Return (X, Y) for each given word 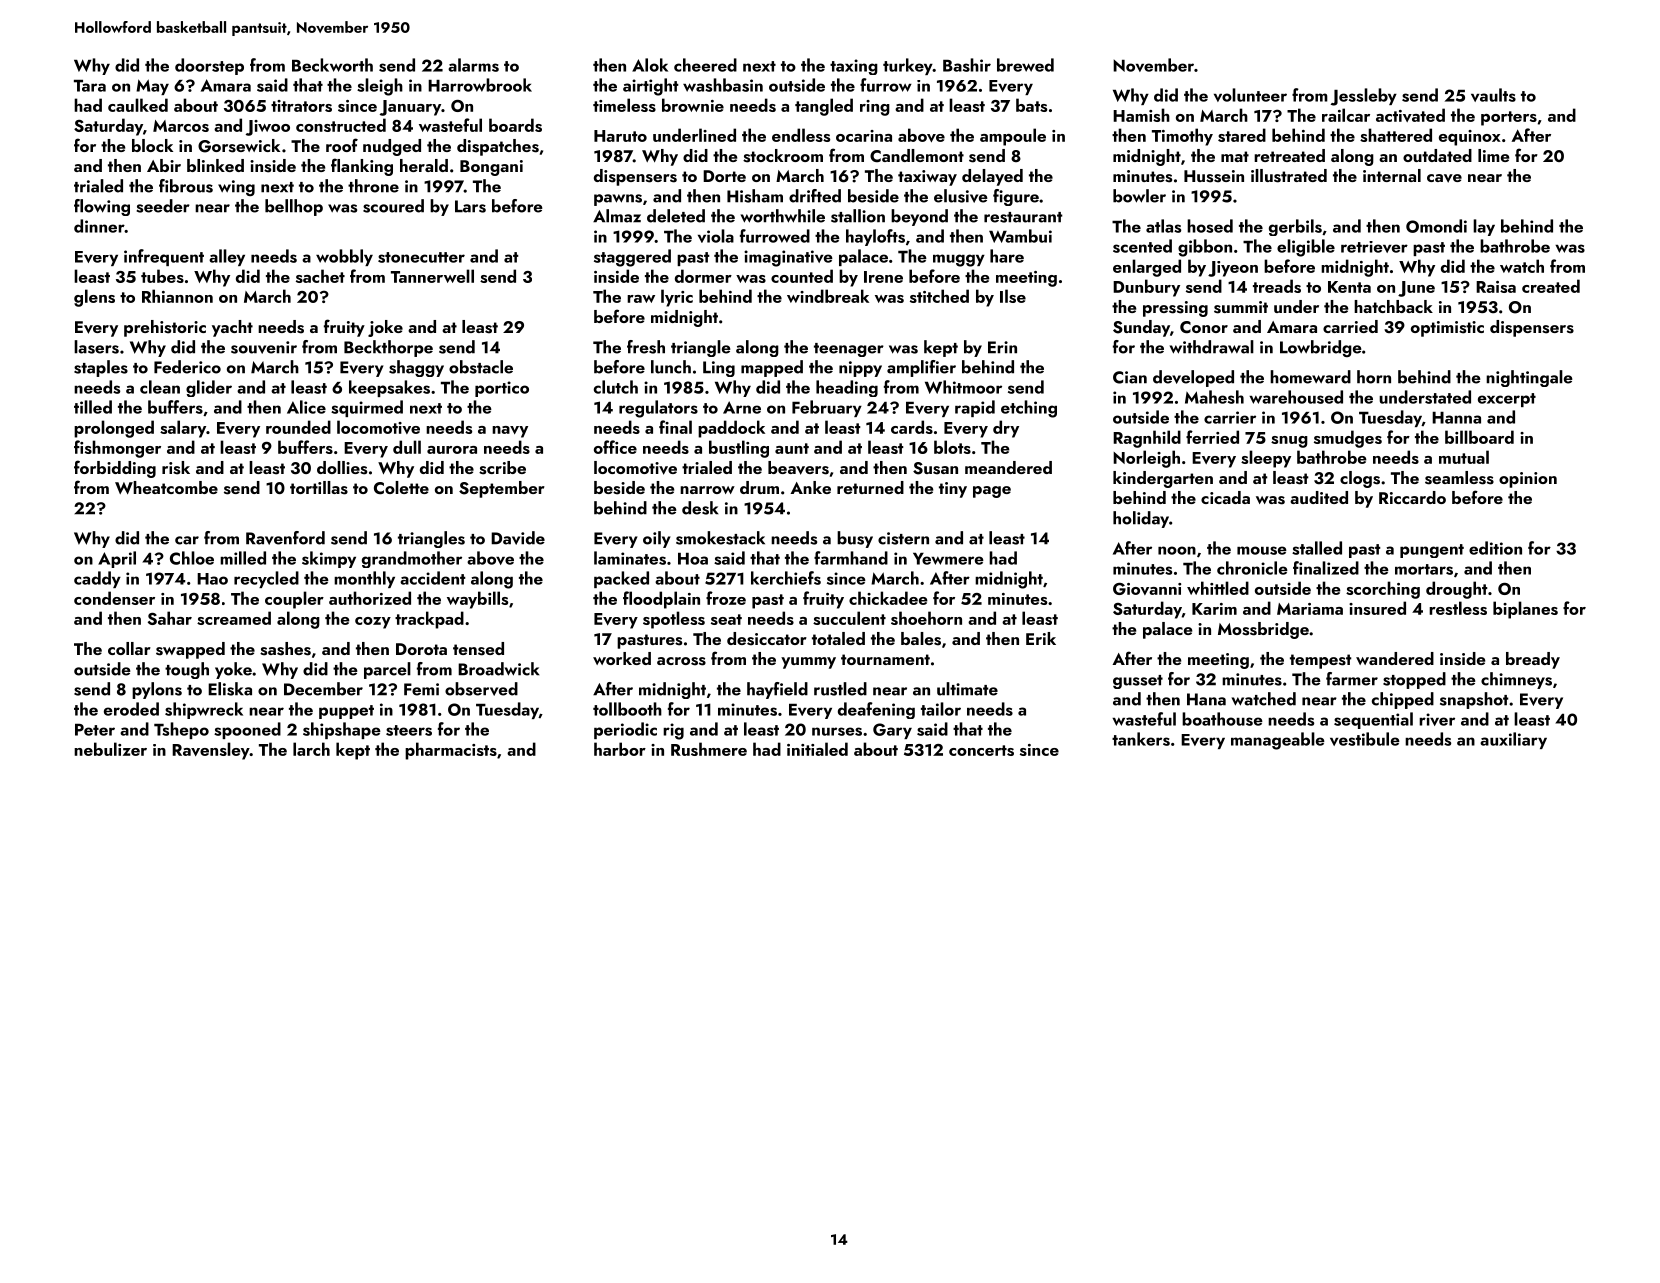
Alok (650, 65)
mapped (772, 368)
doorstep (209, 66)
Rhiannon (177, 296)
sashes (285, 649)
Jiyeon (1233, 269)
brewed (1025, 65)
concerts (981, 750)
